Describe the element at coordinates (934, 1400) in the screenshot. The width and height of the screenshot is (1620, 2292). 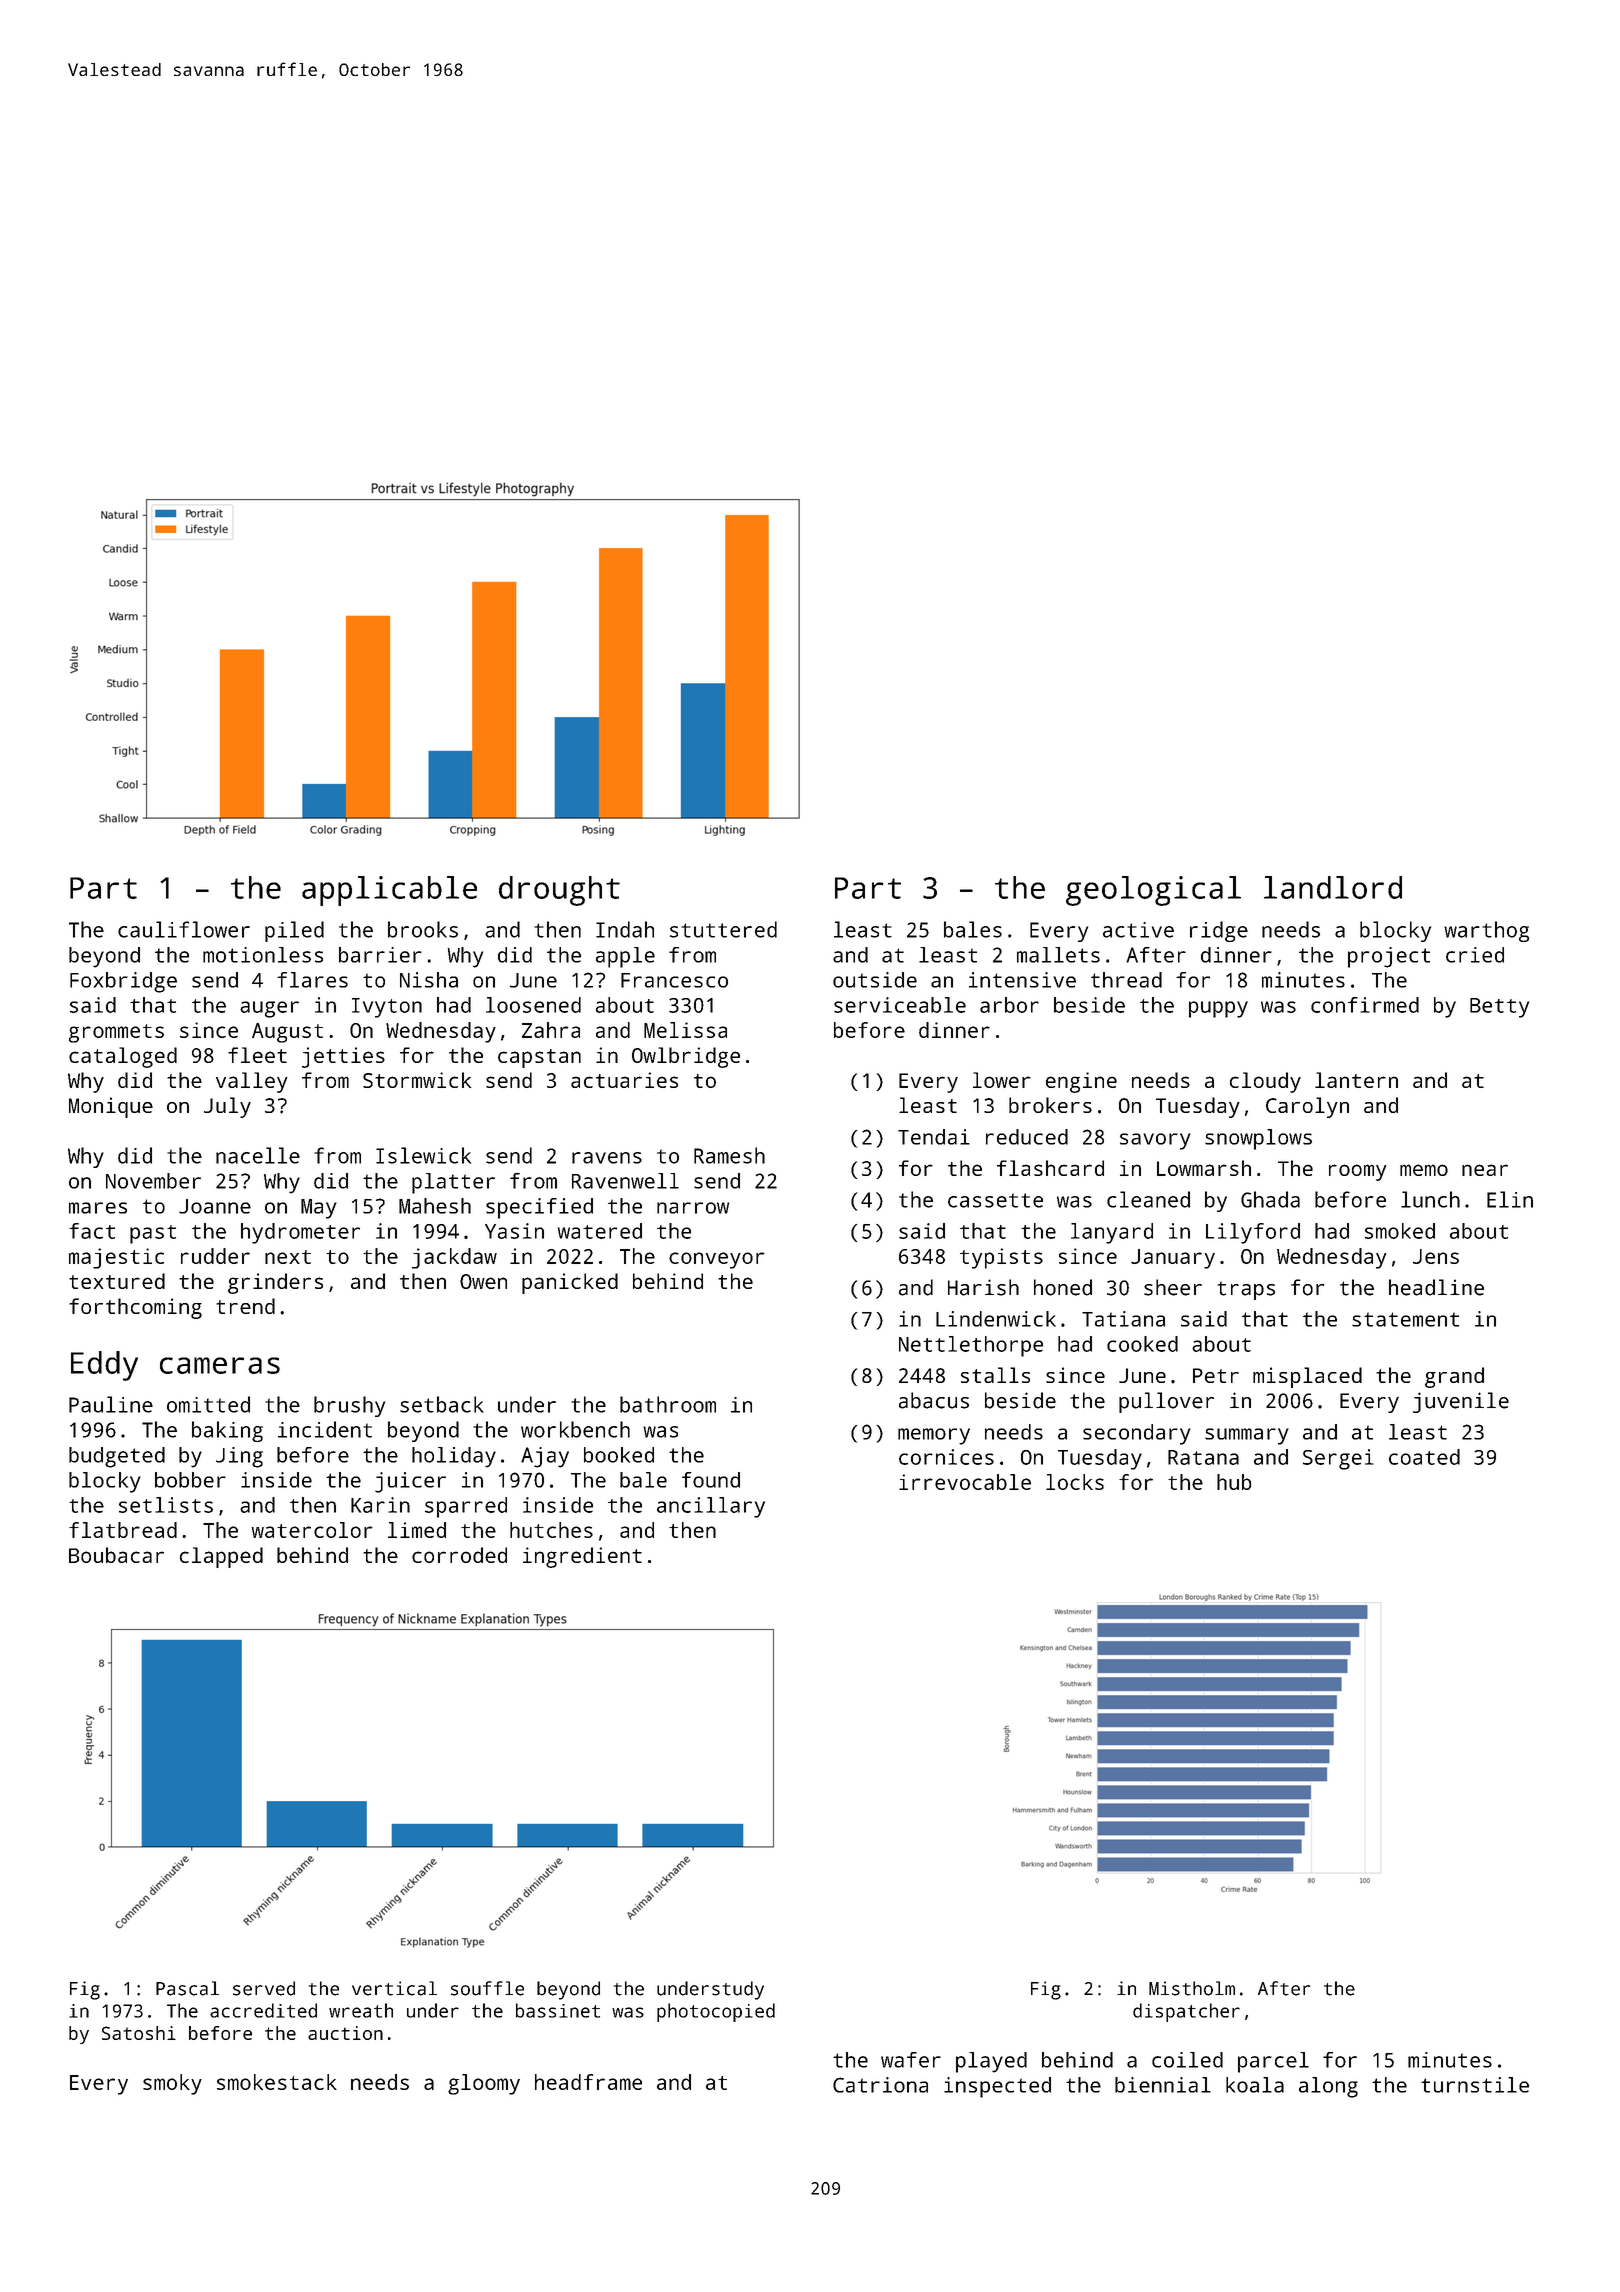
I see `abacus` at that location.
